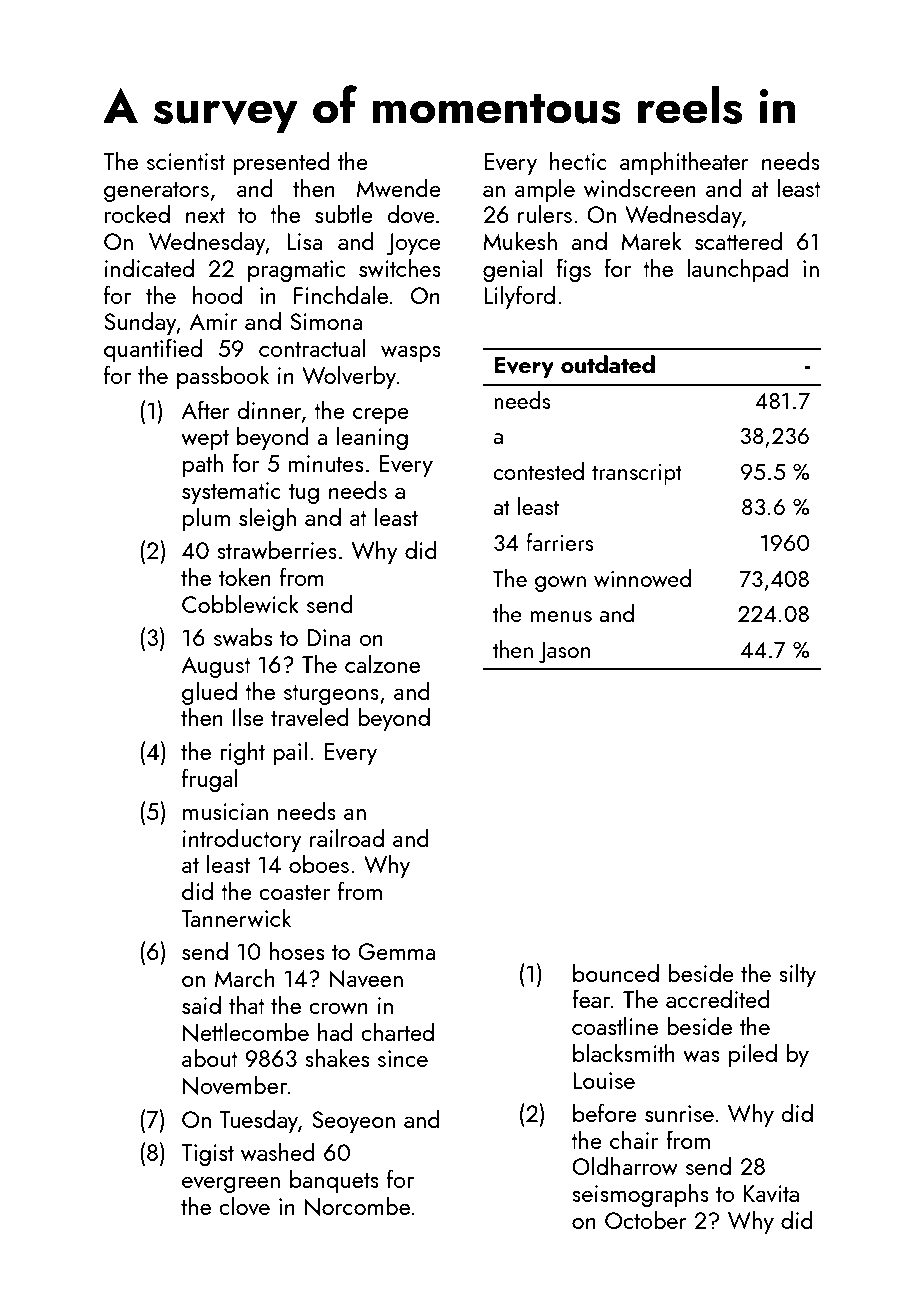 The image size is (924, 1311). Describe the element at coordinates (640, 187) in the screenshot. I see `windscreen` at that location.
